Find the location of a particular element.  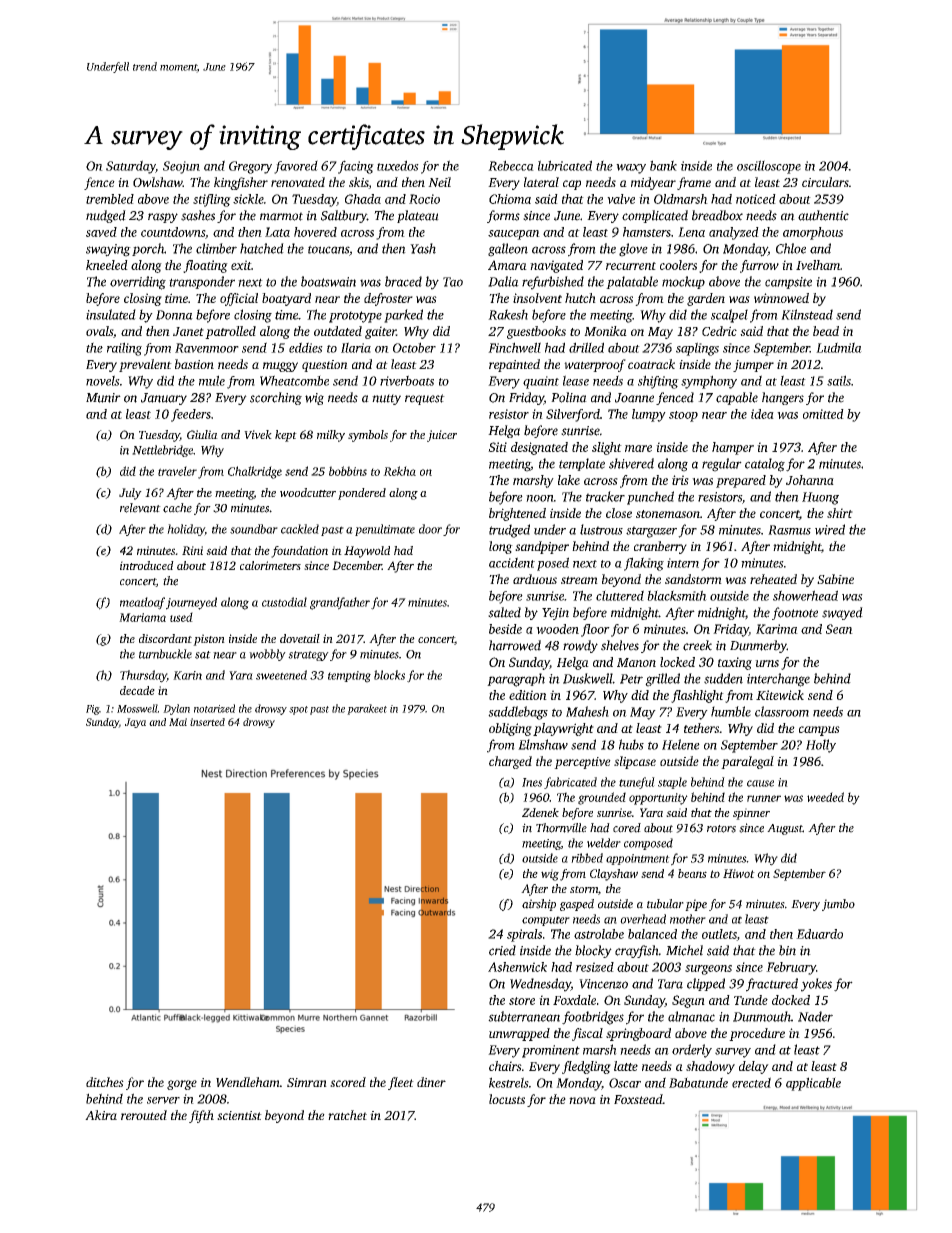

stifling is located at coordinates (212, 200).
